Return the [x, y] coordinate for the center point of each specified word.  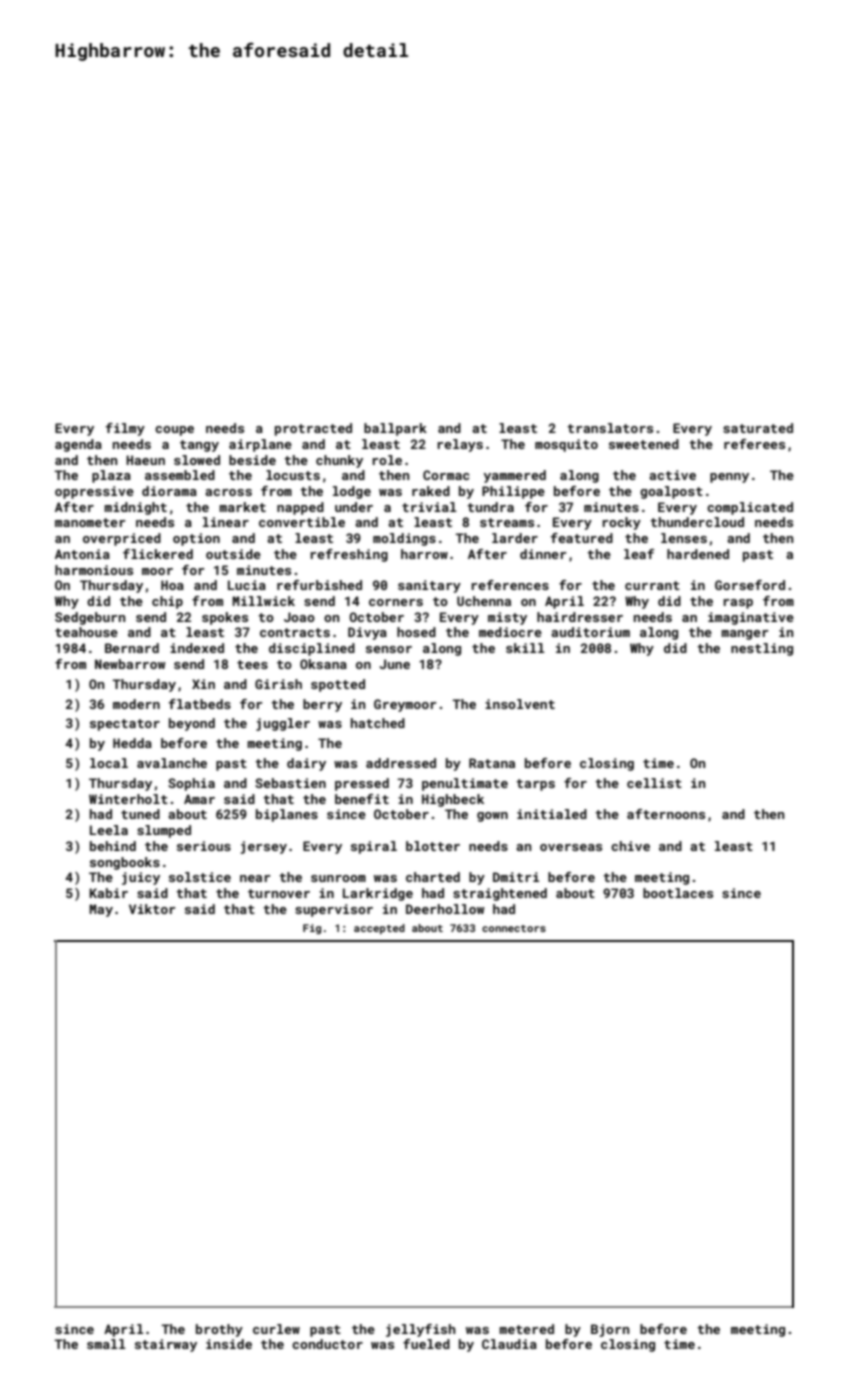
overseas [571, 847]
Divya [367, 633]
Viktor [152, 909]
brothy [219, 1330]
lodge [352, 492]
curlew [276, 1329]
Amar [199, 799]
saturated [758, 428]
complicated [750, 508]
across [228, 492]
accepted [379, 929]
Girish [278, 684]
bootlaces [678, 893]
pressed [362, 784]
